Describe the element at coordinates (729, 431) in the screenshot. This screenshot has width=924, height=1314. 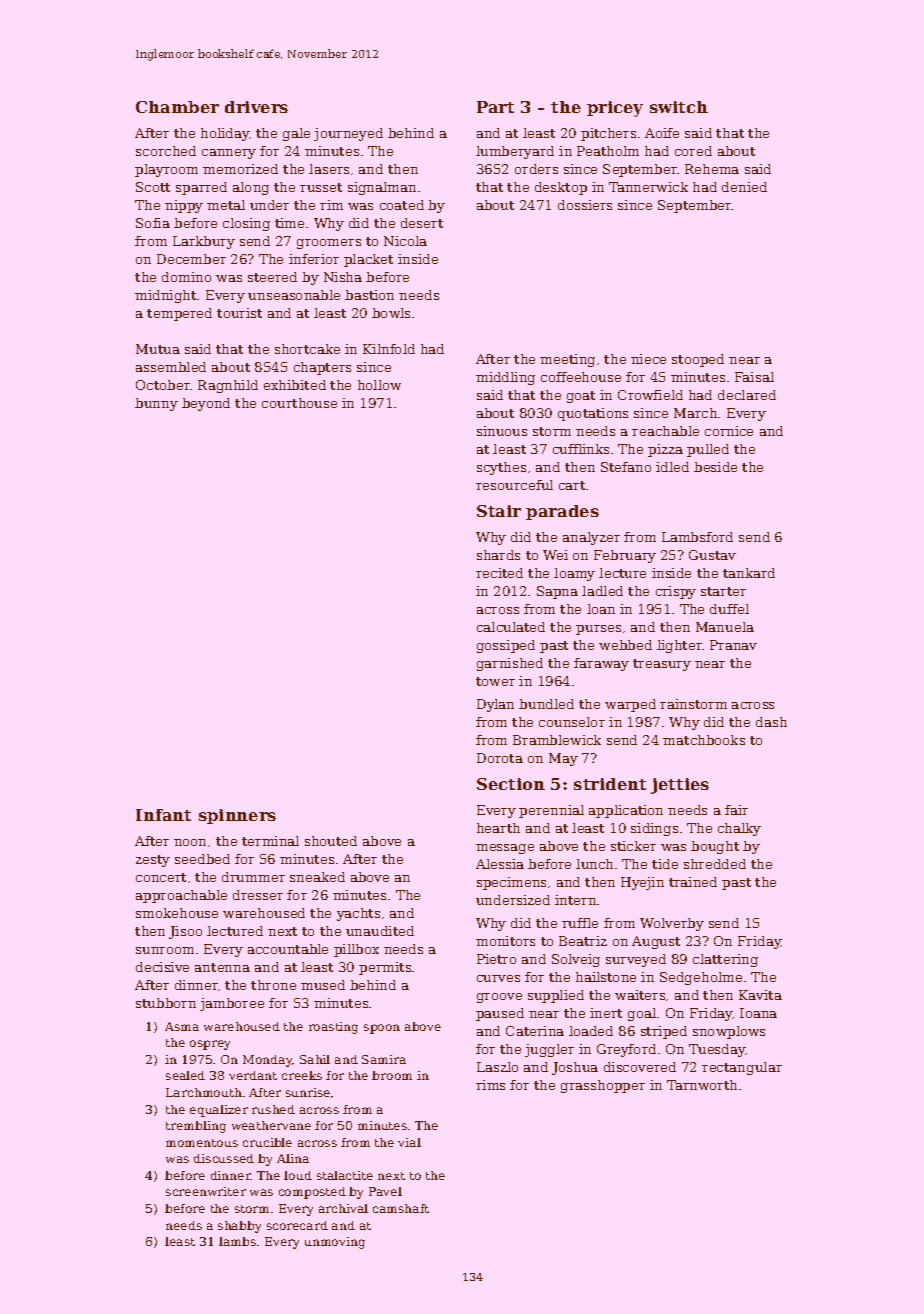
I see `cornice` at that location.
